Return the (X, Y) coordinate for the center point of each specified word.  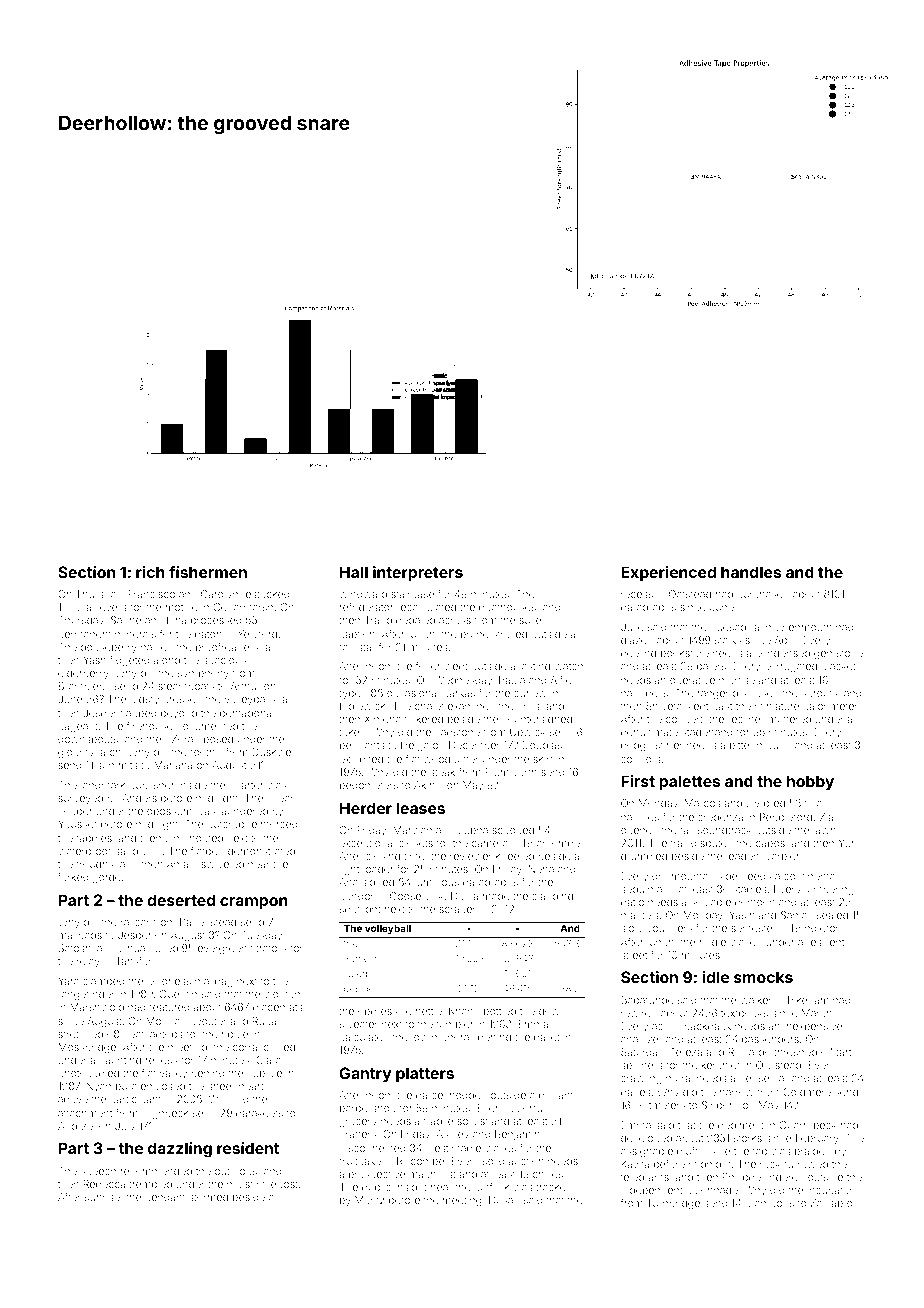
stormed (208, 1197)
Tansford (137, 961)
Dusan (504, 1200)
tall (686, 830)
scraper (457, 911)
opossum (169, 813)
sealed (832, 915)
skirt (543, 759)
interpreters (418, 573)
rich (150, 572)
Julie (632, 627)
